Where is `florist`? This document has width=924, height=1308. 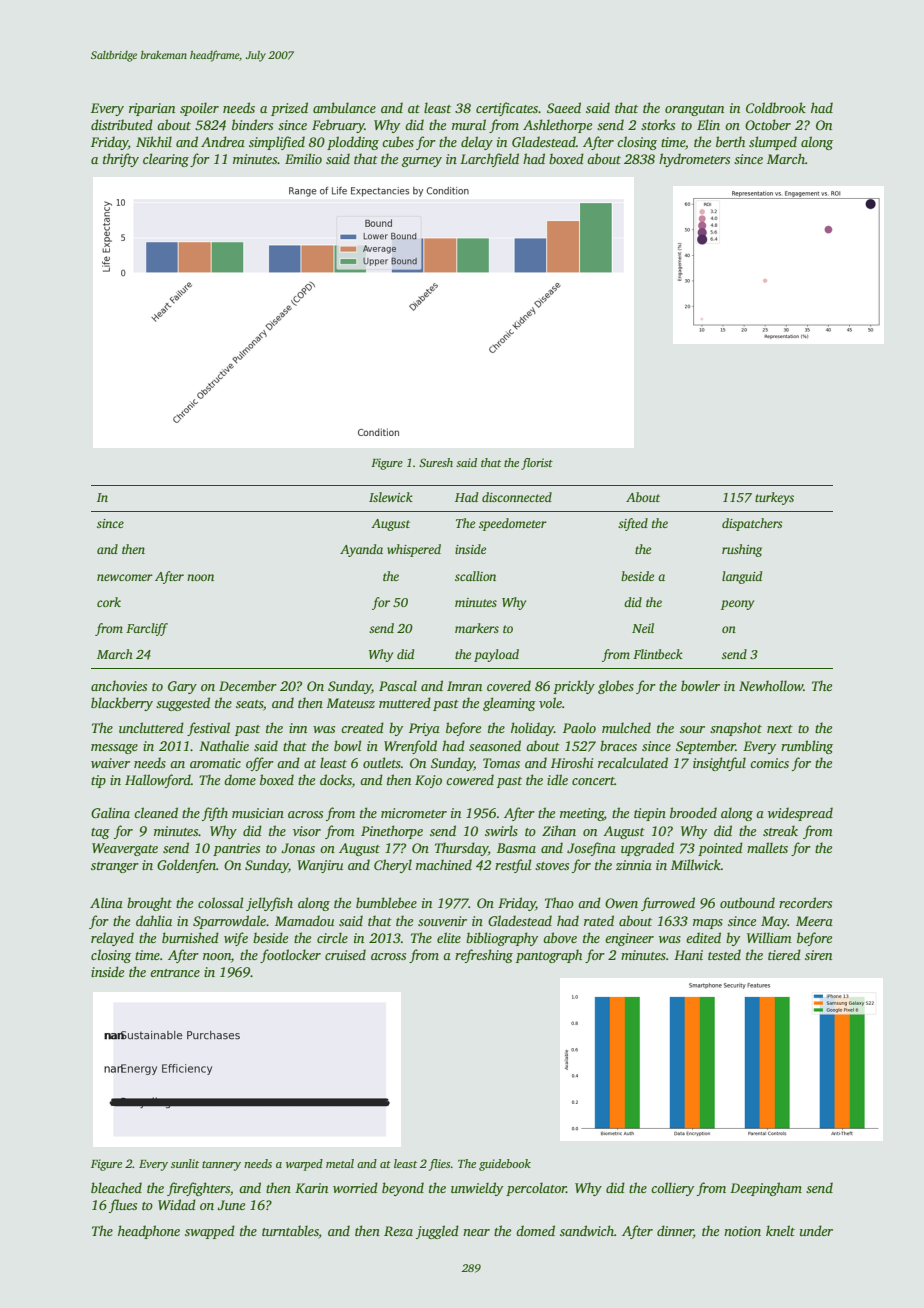 florist is located at coordinates (537, 464).
